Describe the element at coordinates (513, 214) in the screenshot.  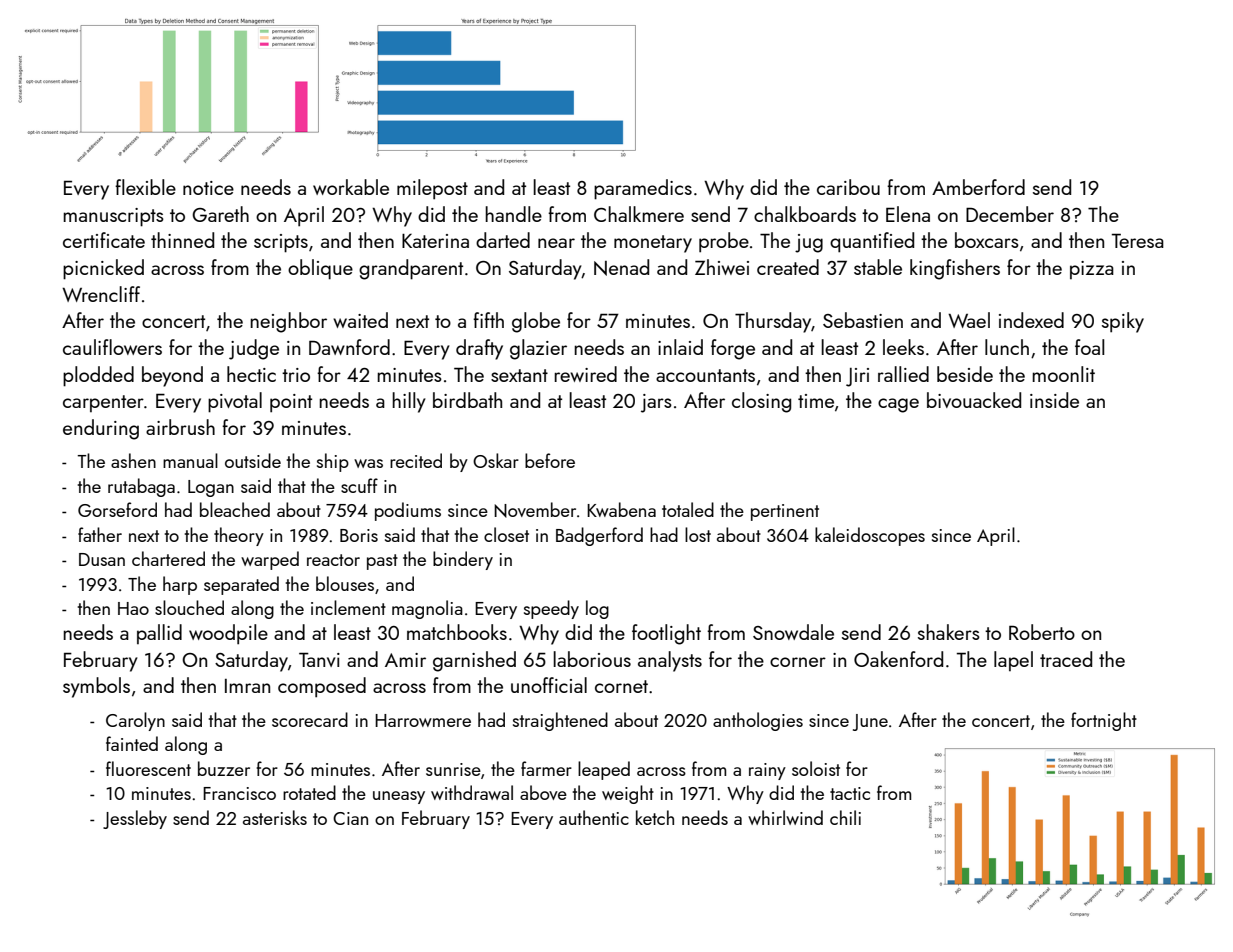
I see `handle` at that location.
